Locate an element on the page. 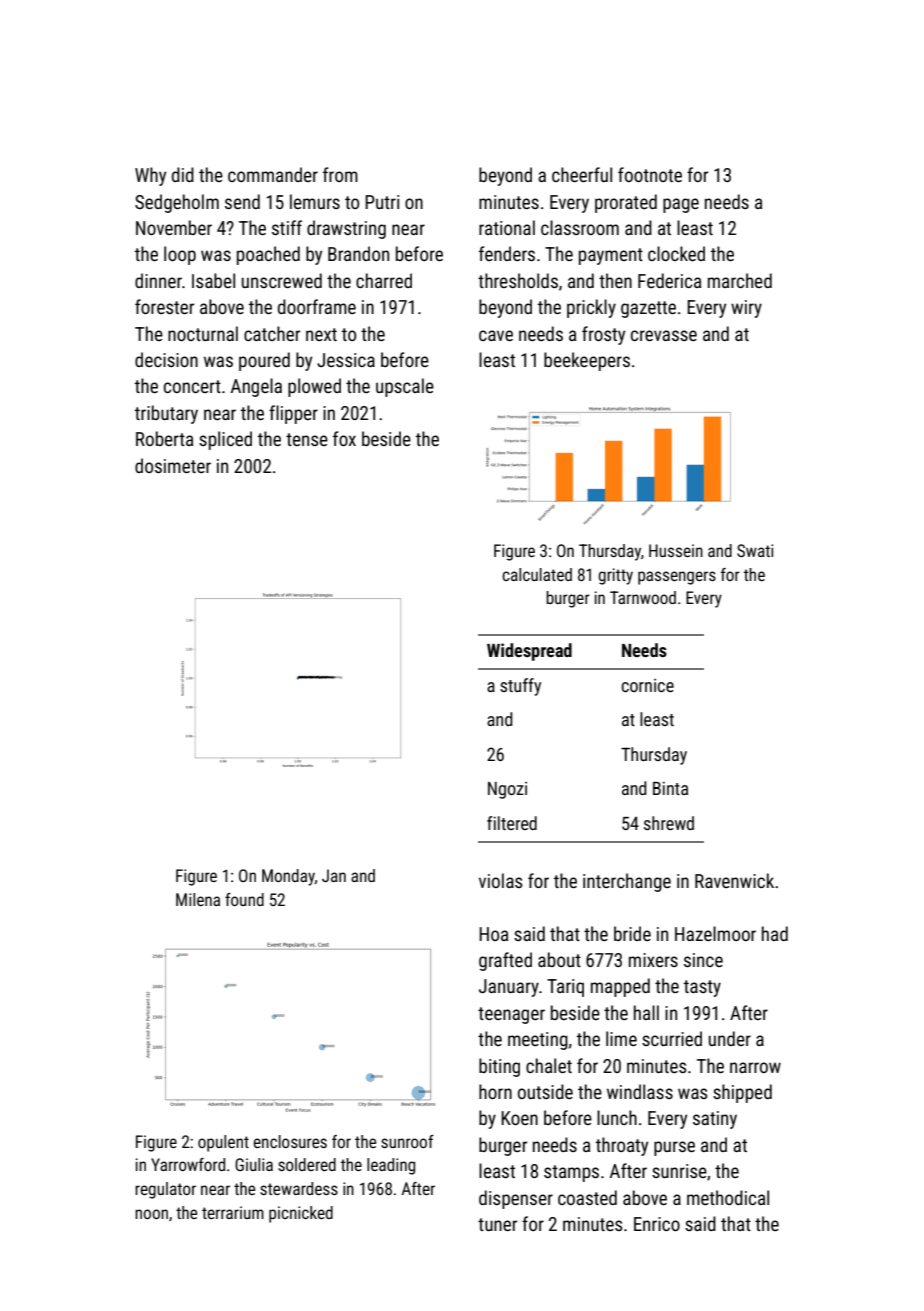  Milena is located at coordinates (198, 899).
